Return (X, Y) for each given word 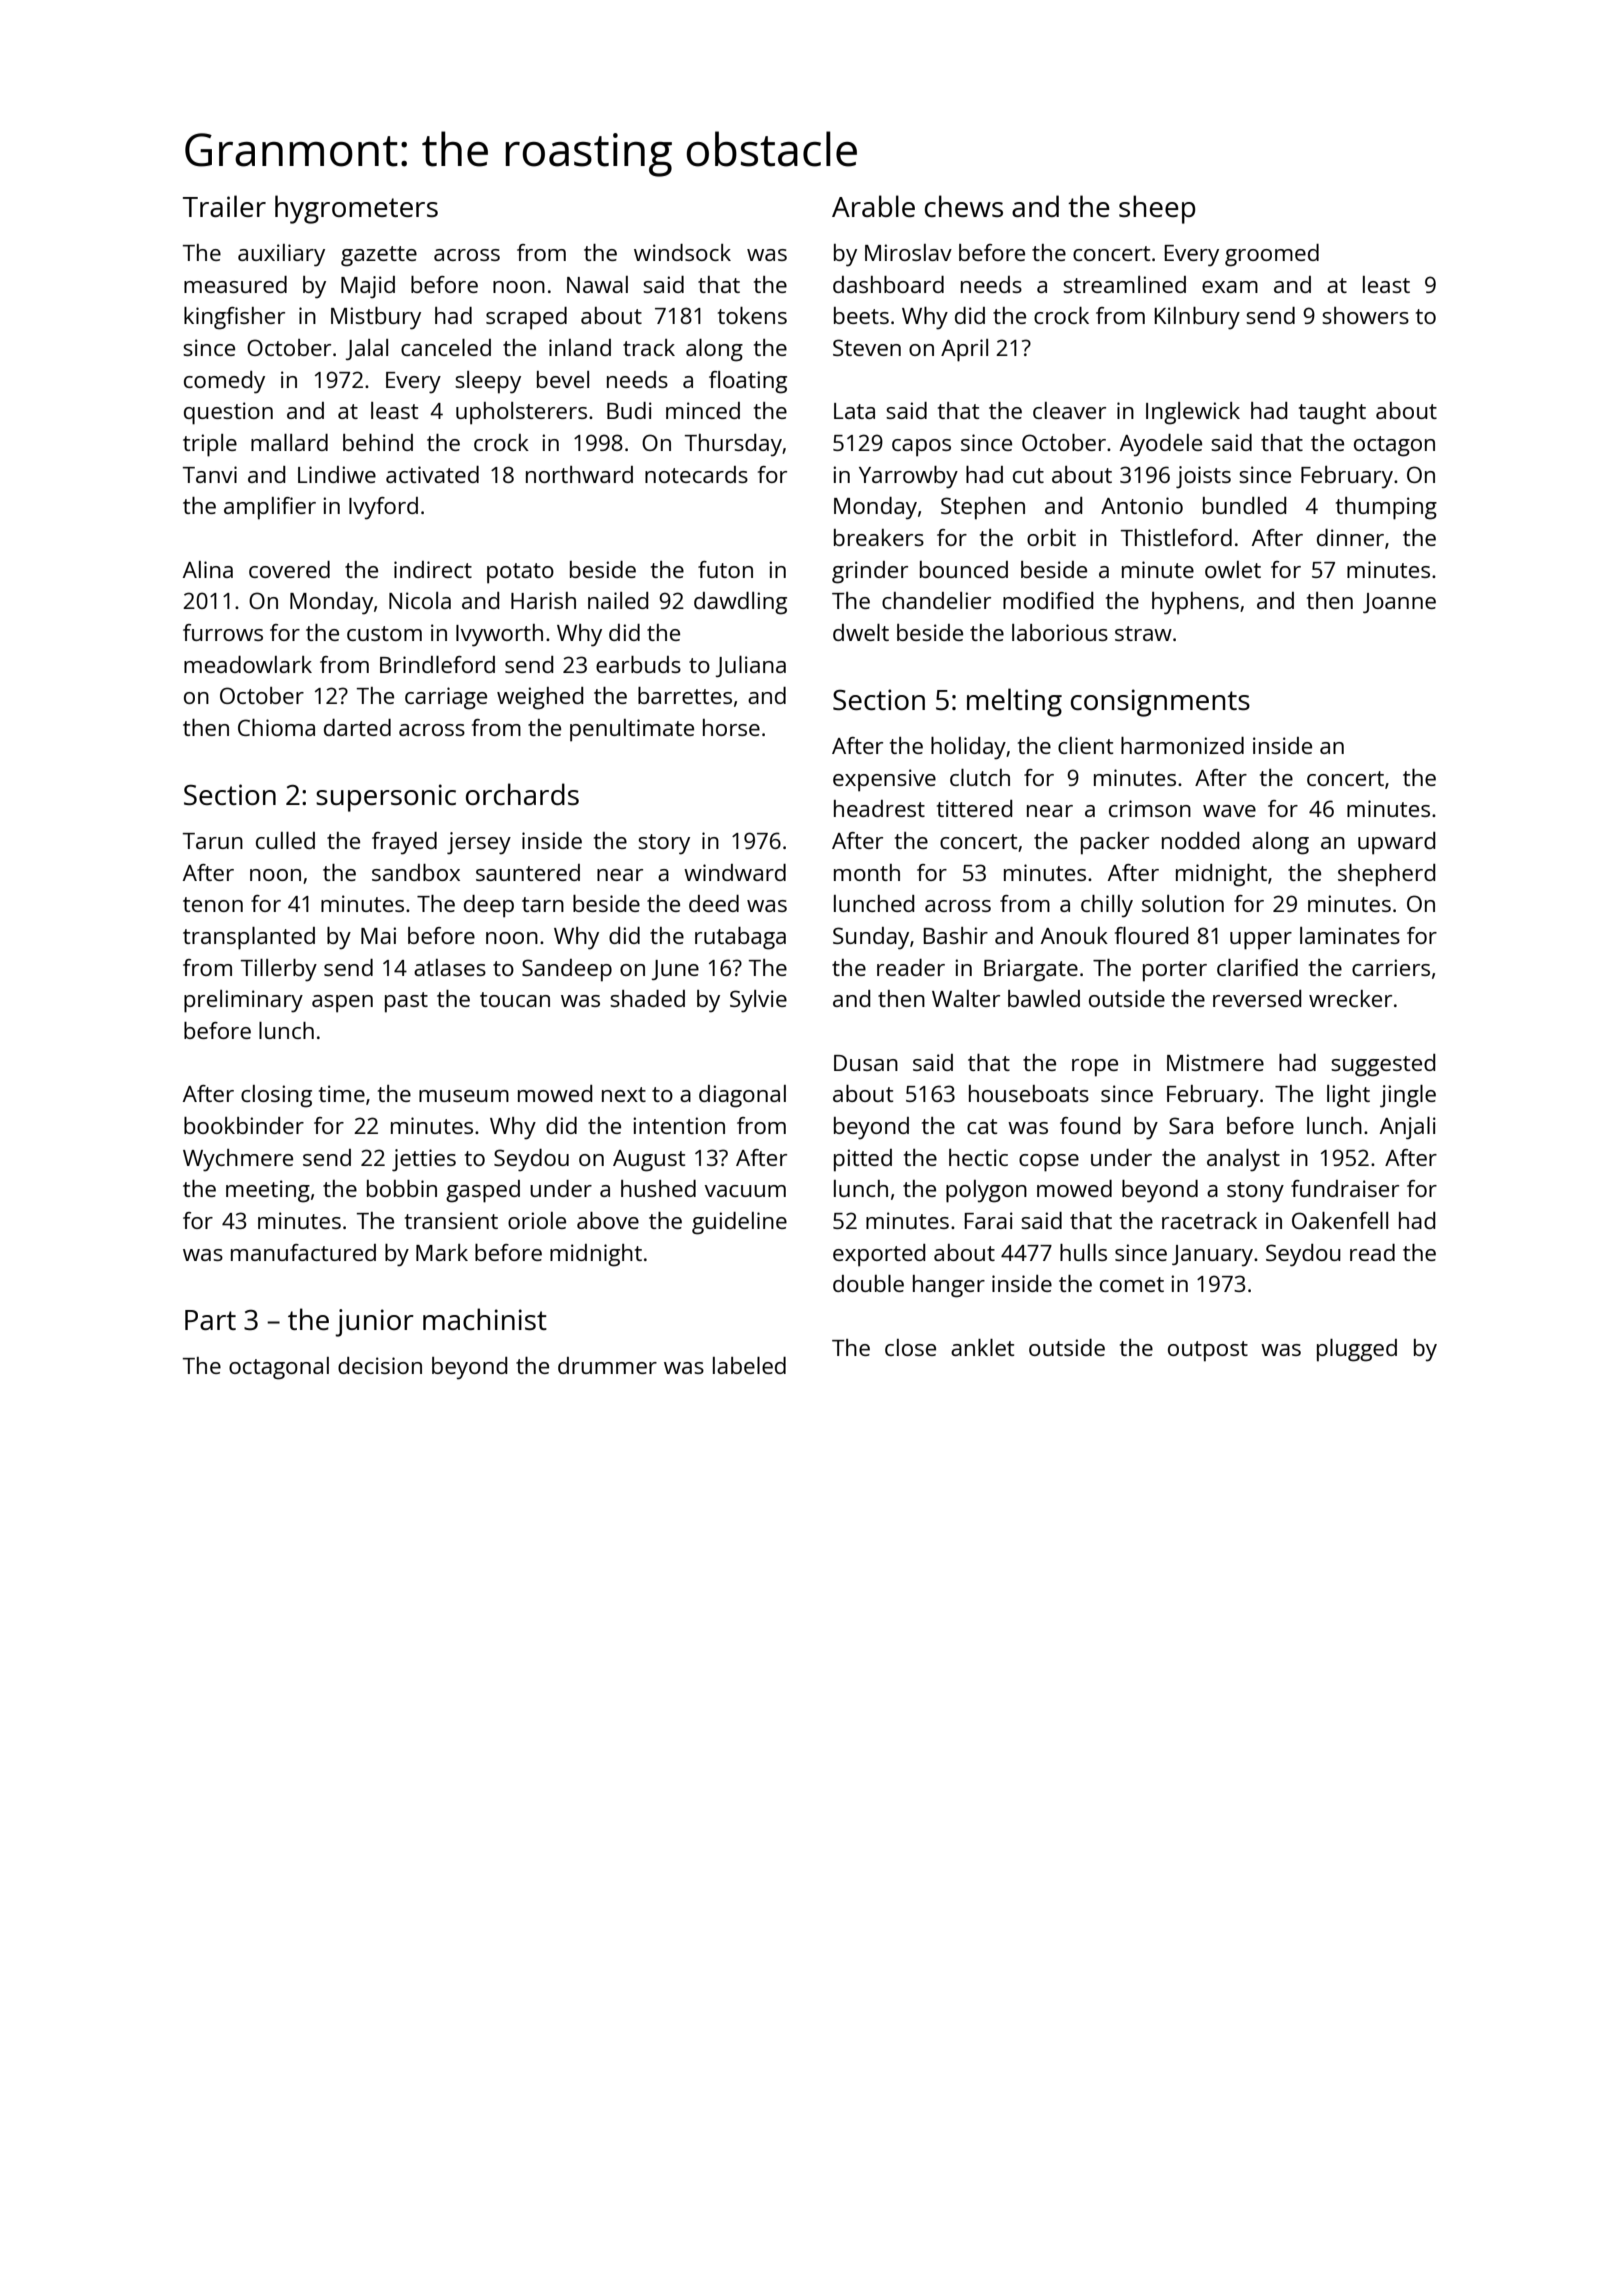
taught (1332, 413)
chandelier (936, 600)
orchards (522, 794)
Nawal (597, 284)
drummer (607, 1365)
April (964, 350)
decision (380, 1365)
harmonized (1182, 745)
